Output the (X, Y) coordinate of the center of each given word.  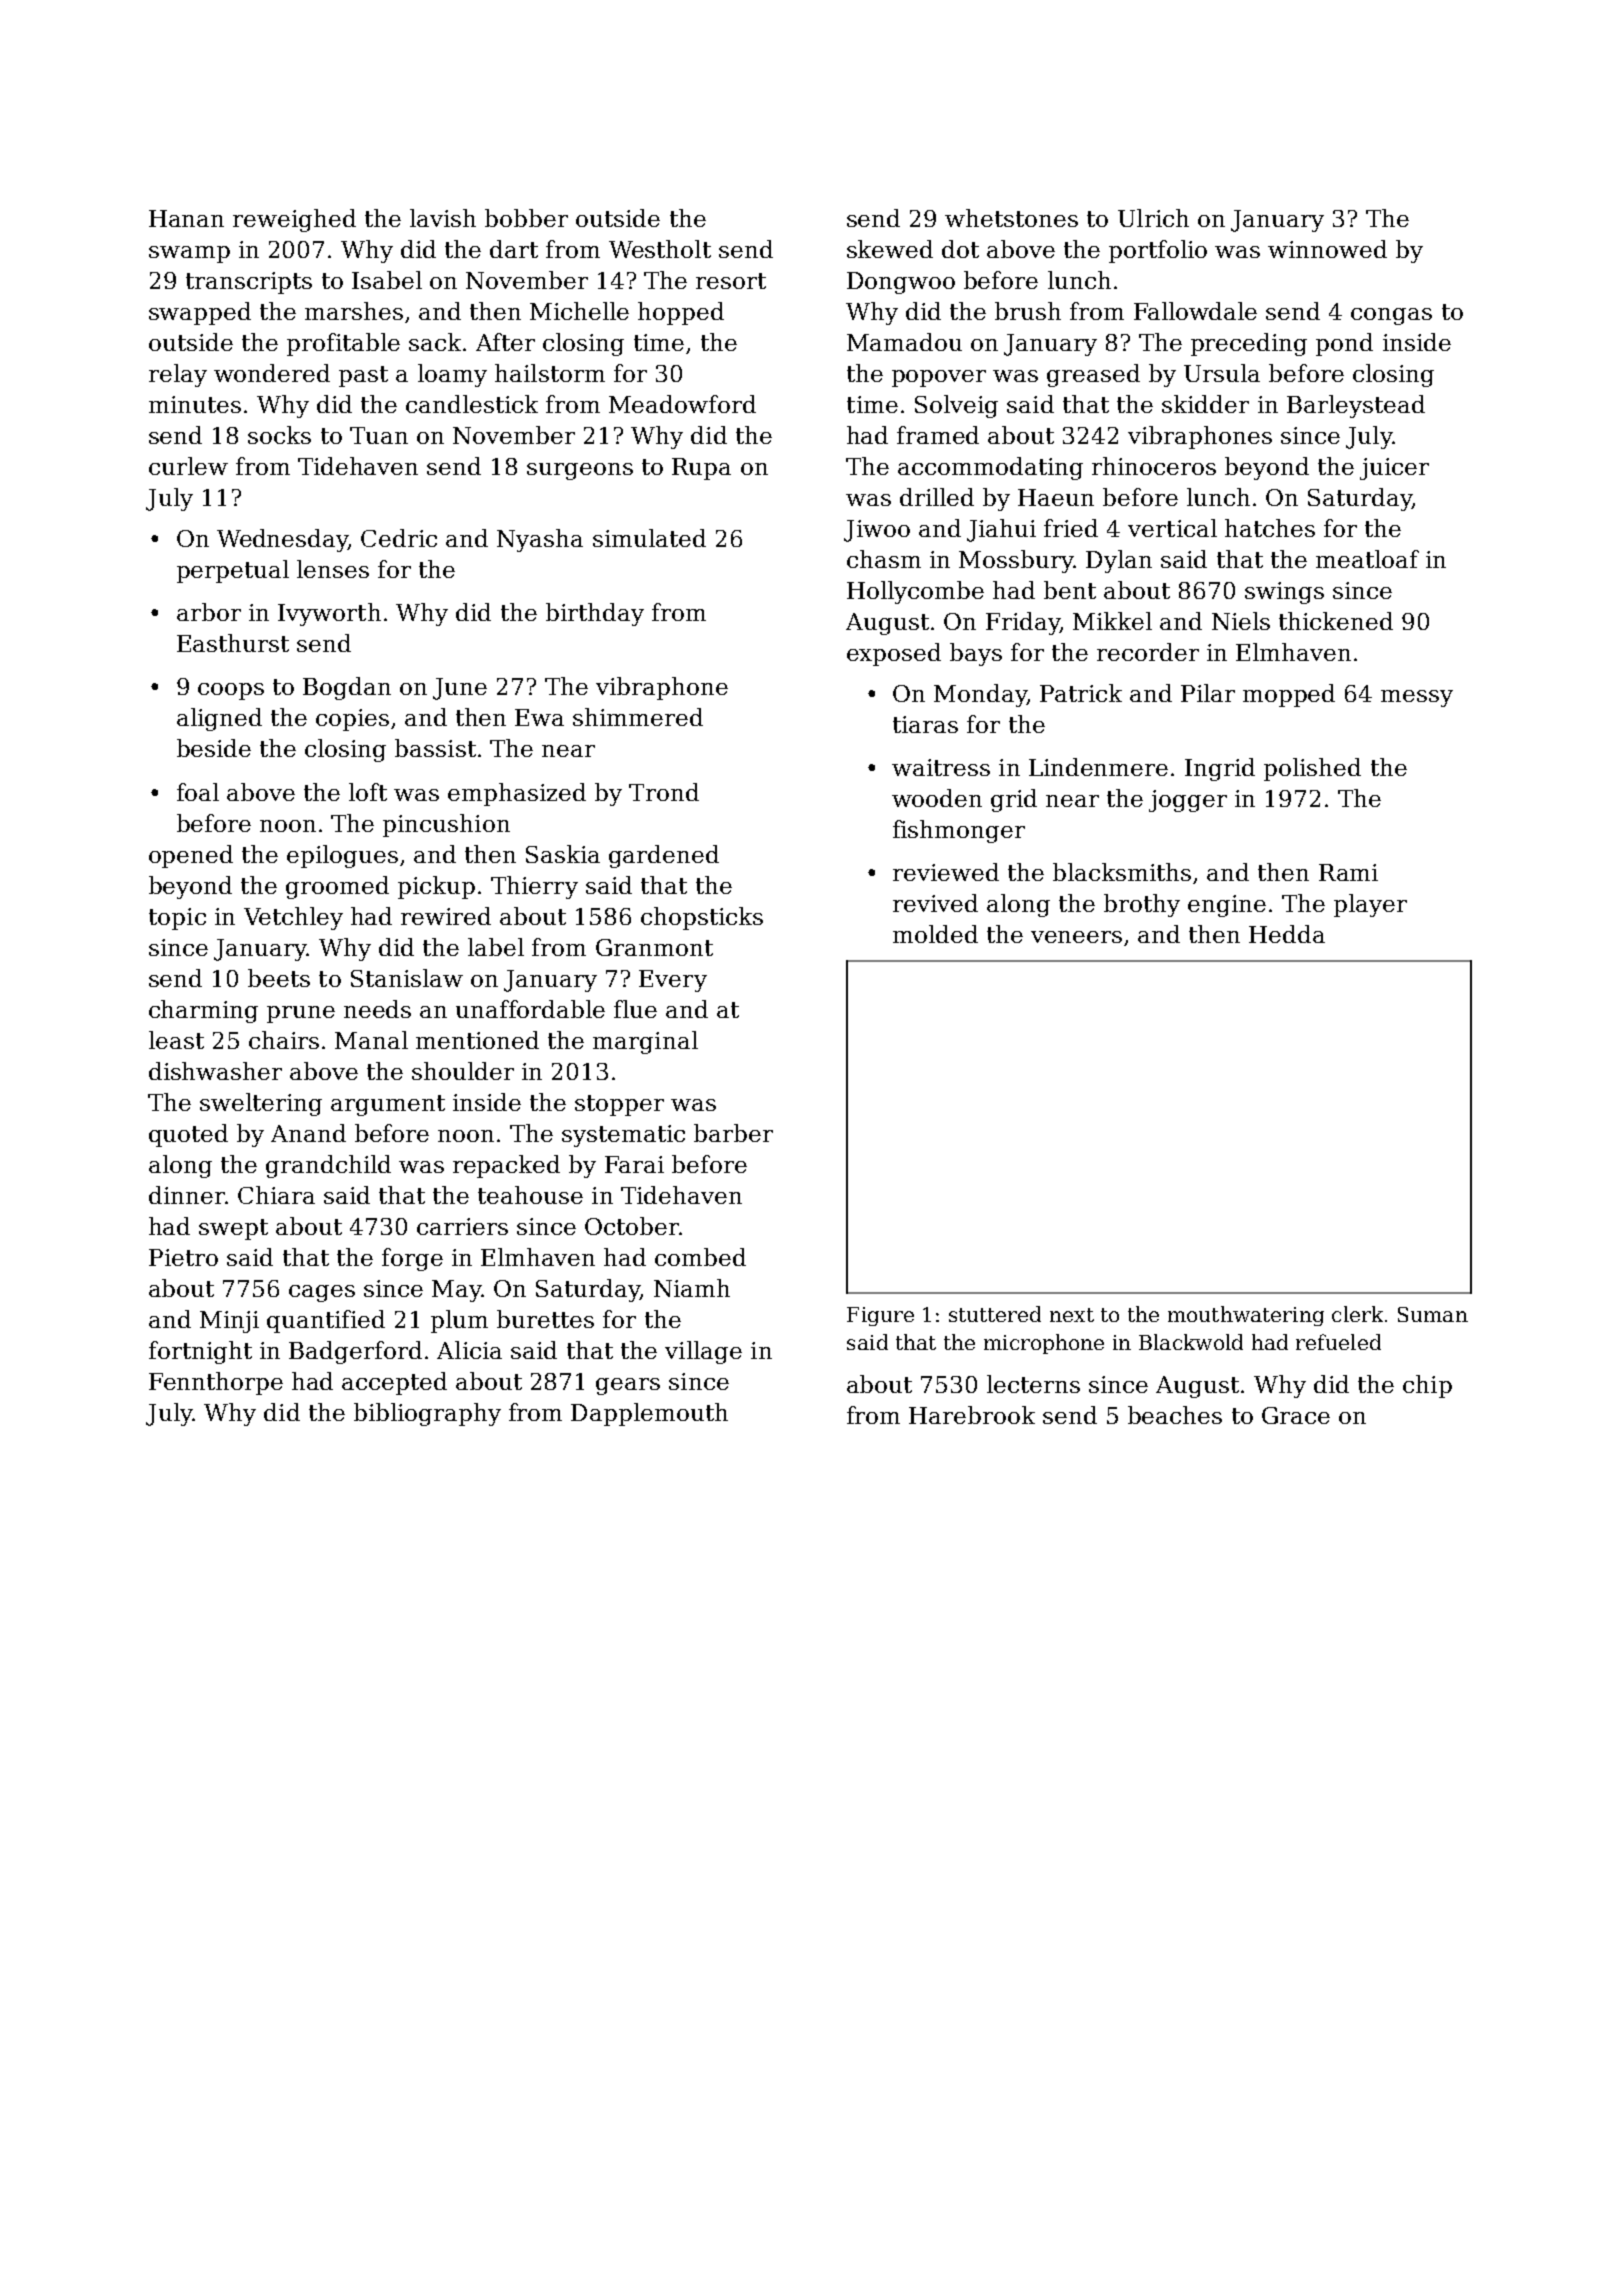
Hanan (186, 218)
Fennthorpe (216, 1383)
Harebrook (972, 1415)
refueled (1338, 1342)
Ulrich (1153, 218)
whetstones (1011, 218)
